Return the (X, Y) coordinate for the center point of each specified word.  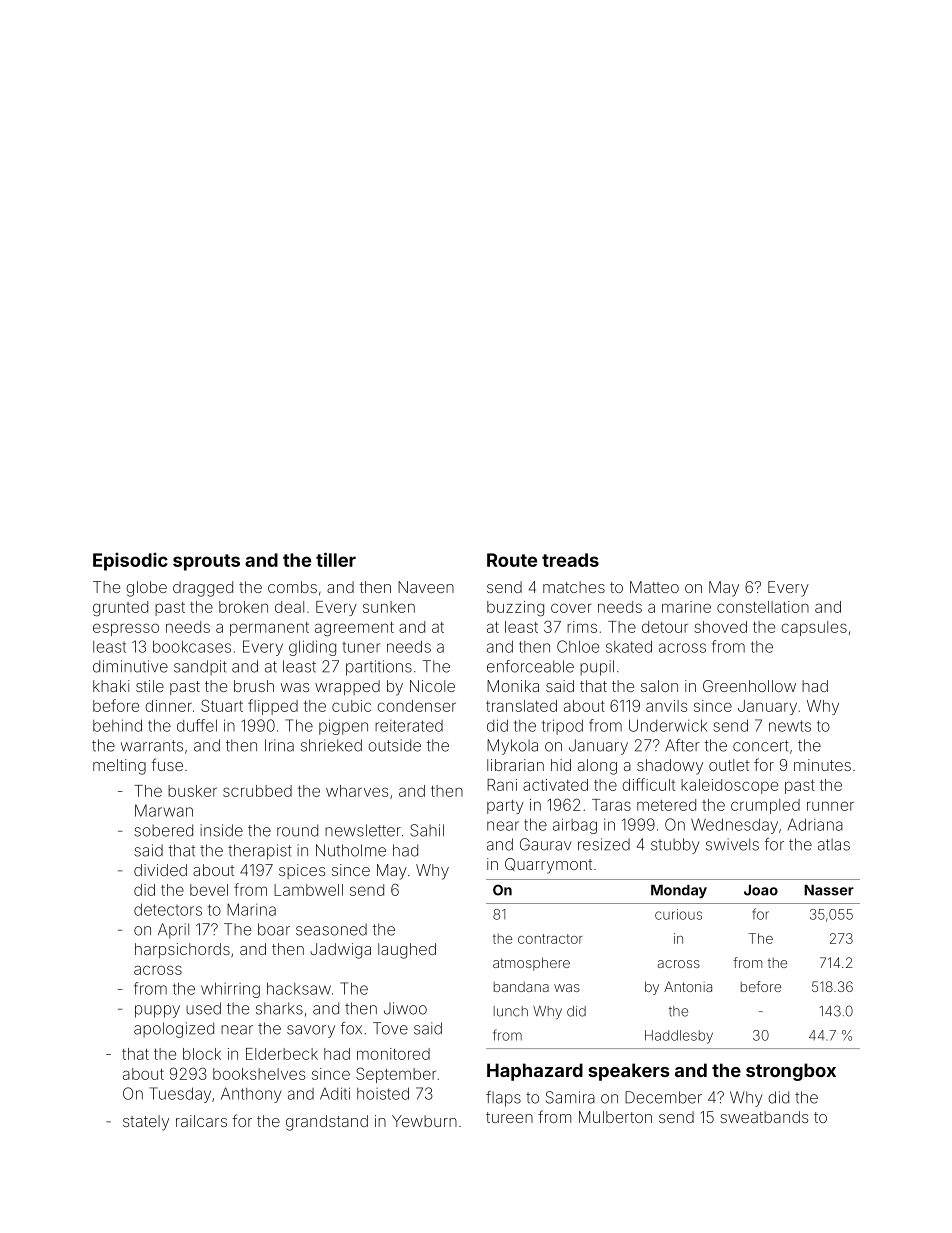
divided (160, 870)
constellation (763, 607)
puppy (157, 1011)
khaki (111, 686)
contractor (550, 939)
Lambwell (308, 890)
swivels (732, 844)
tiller (336, 559)
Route (512, 560)
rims (582, 627)
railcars (201, 1121)
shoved (721, 627)
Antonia (688, 986)
